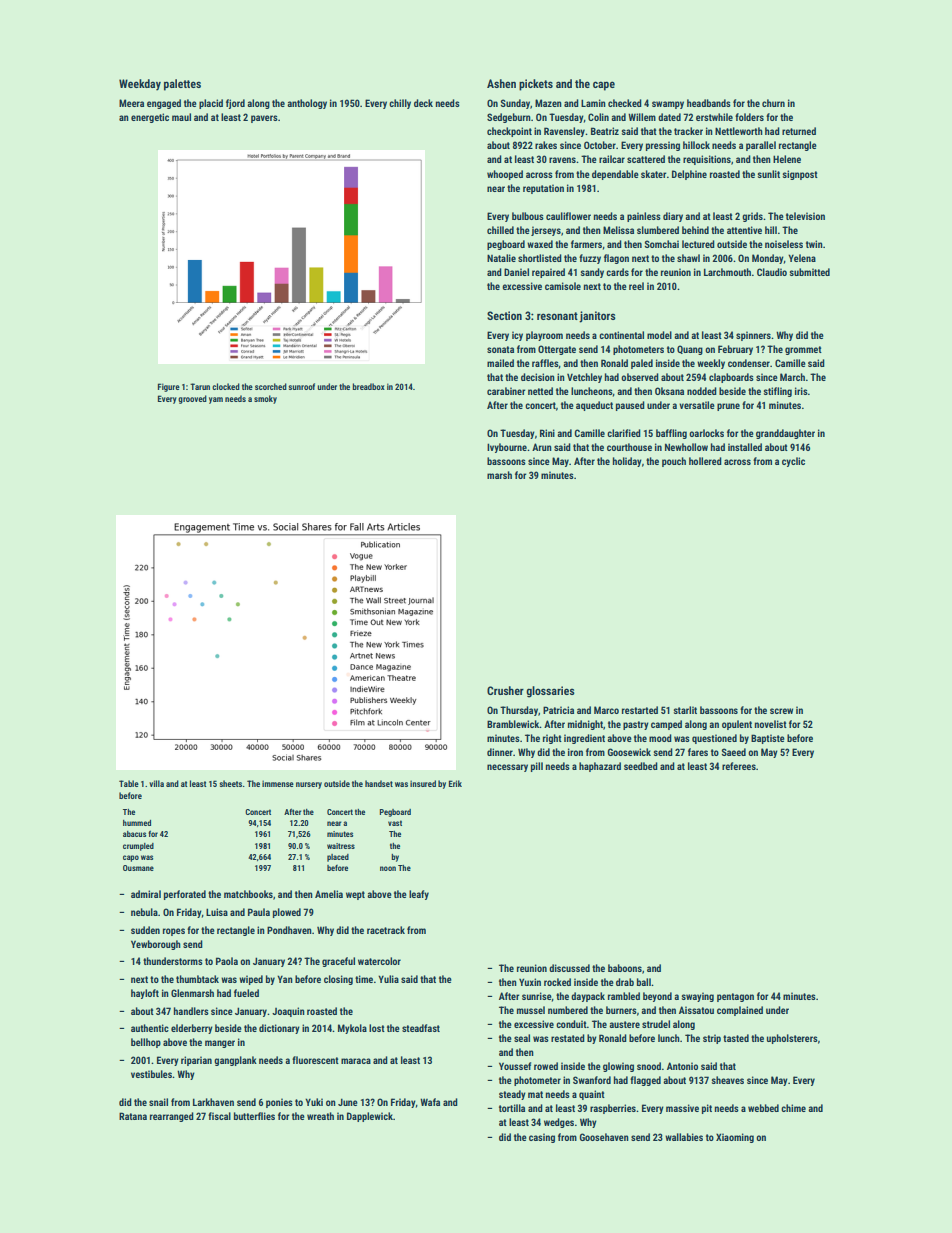 This screenshot has height=1233, width=952. I want to click on pavers, so click(264, 119).
